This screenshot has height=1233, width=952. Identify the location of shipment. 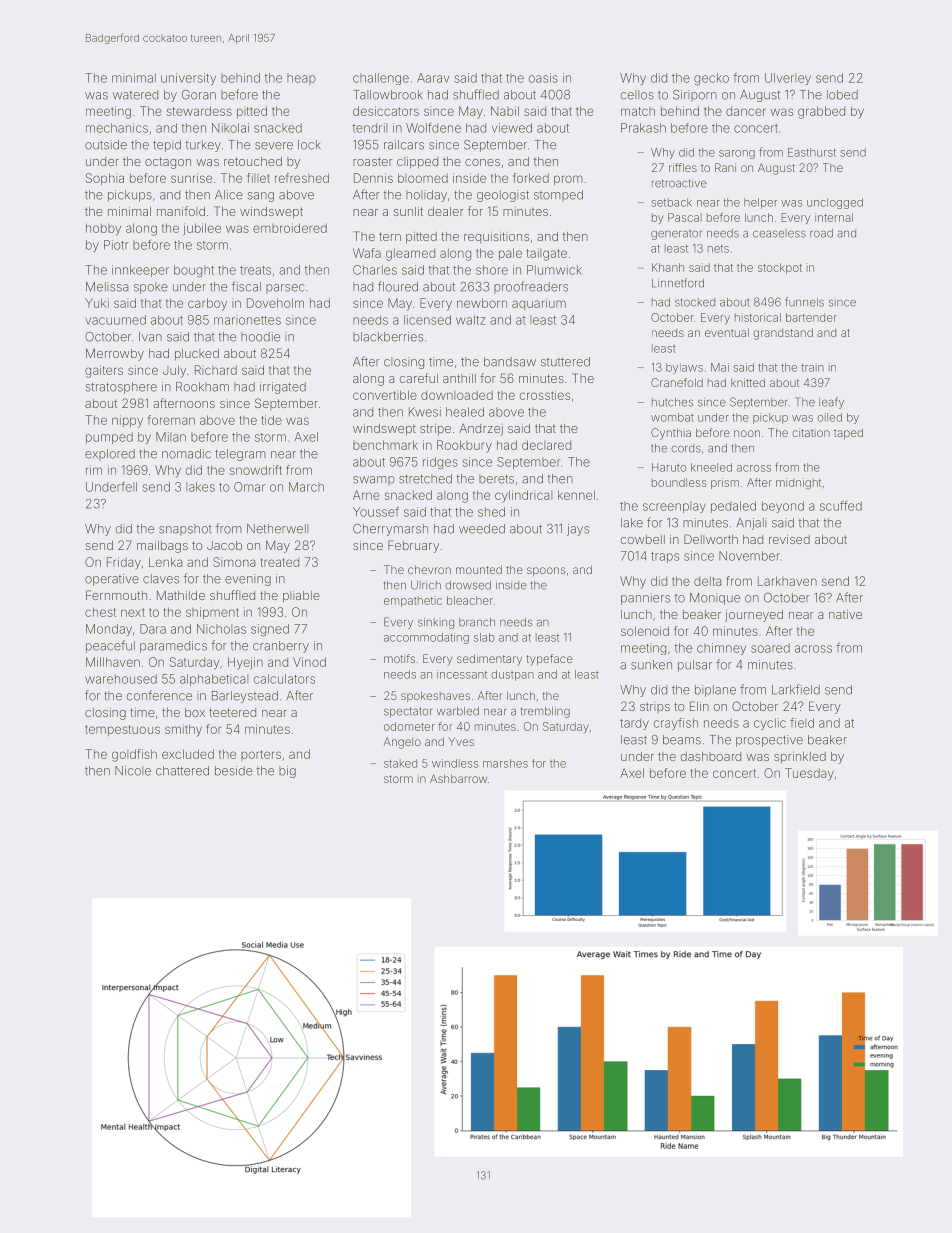
(212, 613).
